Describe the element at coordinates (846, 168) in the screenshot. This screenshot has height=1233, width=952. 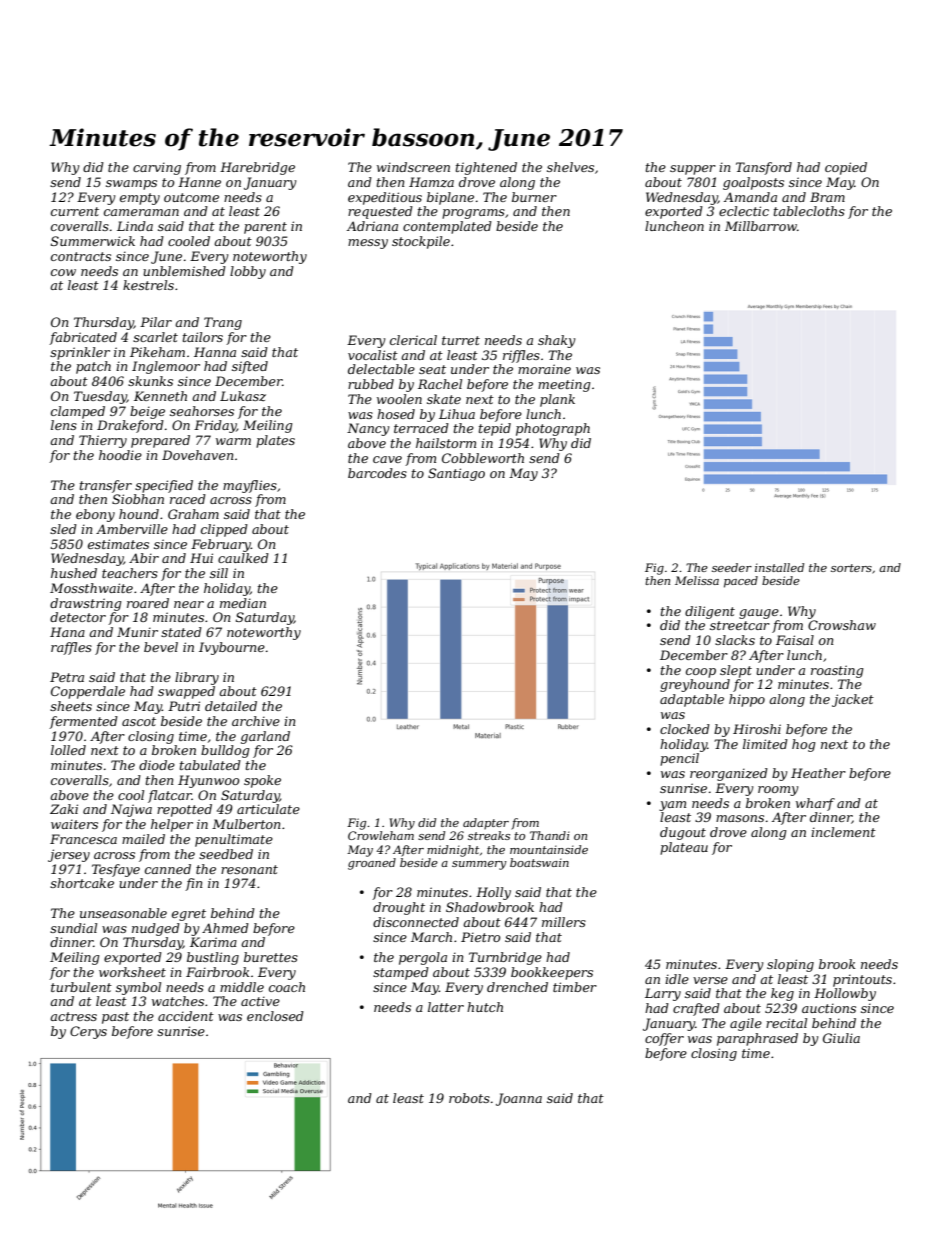
I see `copied` at that location.
